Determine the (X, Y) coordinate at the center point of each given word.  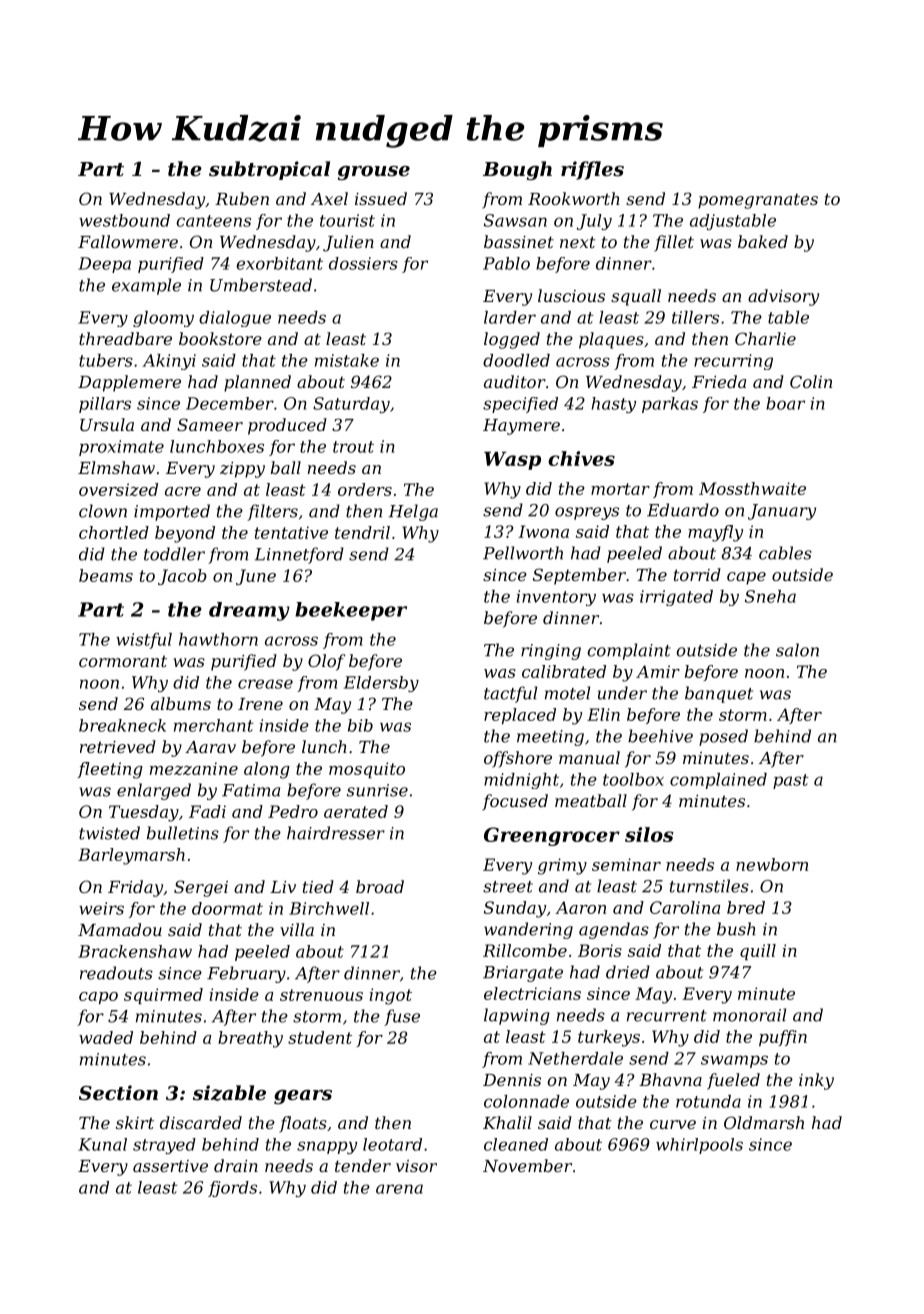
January (782, 512)
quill (758, 952)
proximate (121, 448)
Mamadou (120, 929)
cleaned (516, 1144)
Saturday (351, 405)
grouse (374, 173)
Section (118, 1092)
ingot (390, 996)
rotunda (708, 1101)
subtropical (269, 170)
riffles (592, 170)
